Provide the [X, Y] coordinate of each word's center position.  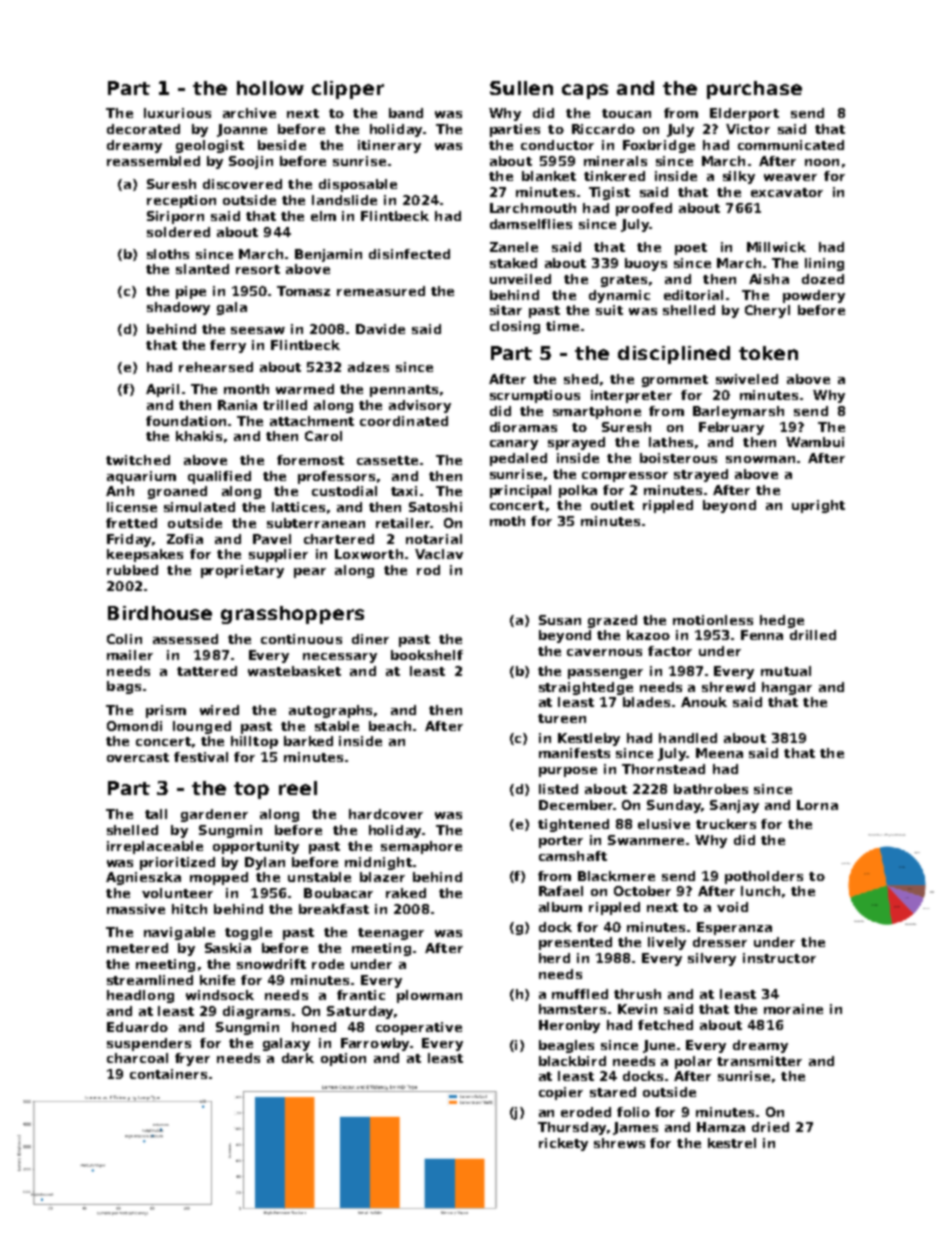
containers [168, 1074]
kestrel [732, 1143]
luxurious [177, 113]
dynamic [619, 296]
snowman [760, 459]
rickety [563, 1144]
